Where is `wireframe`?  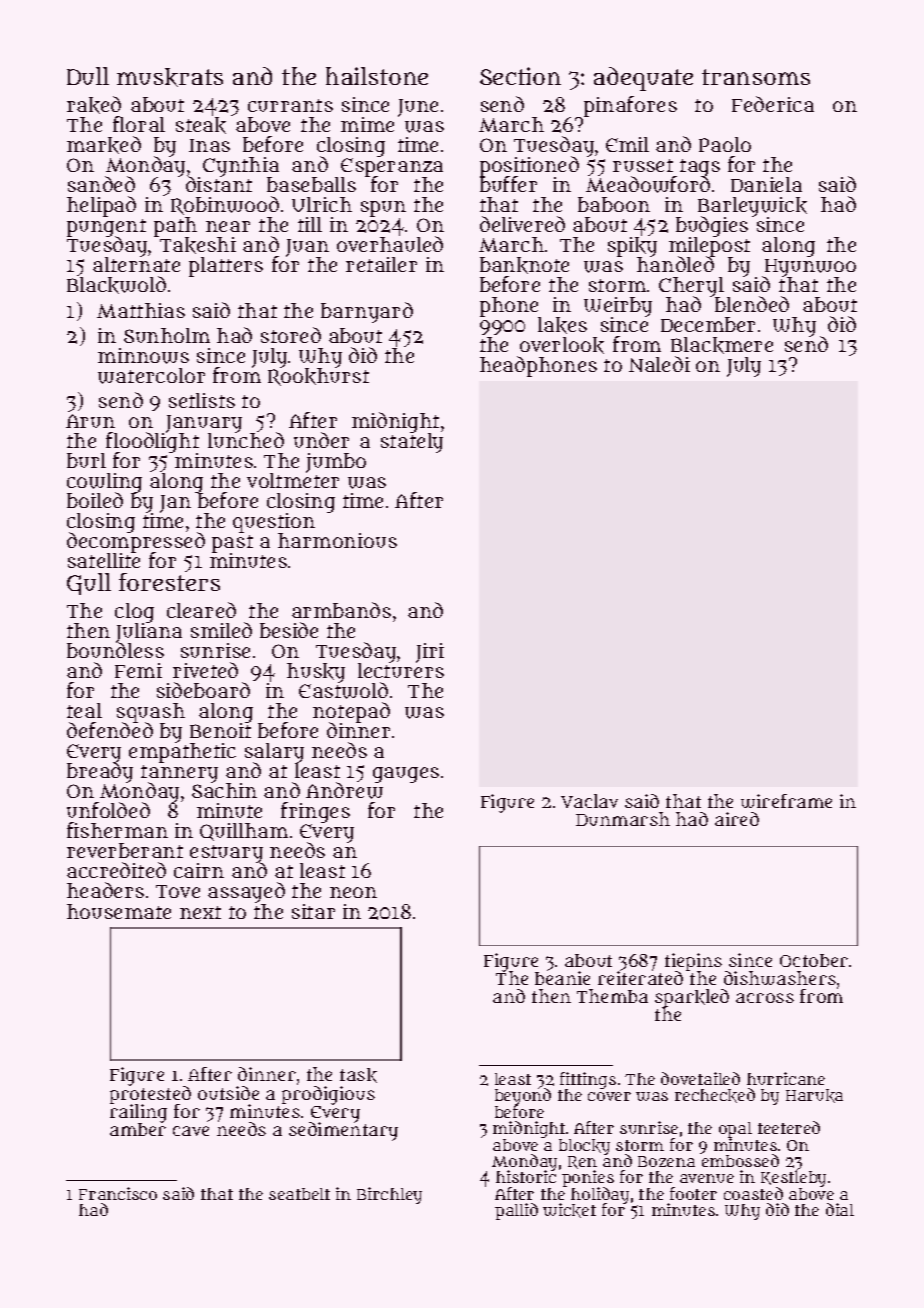 wireframe is located at coordinates (786, 801).
